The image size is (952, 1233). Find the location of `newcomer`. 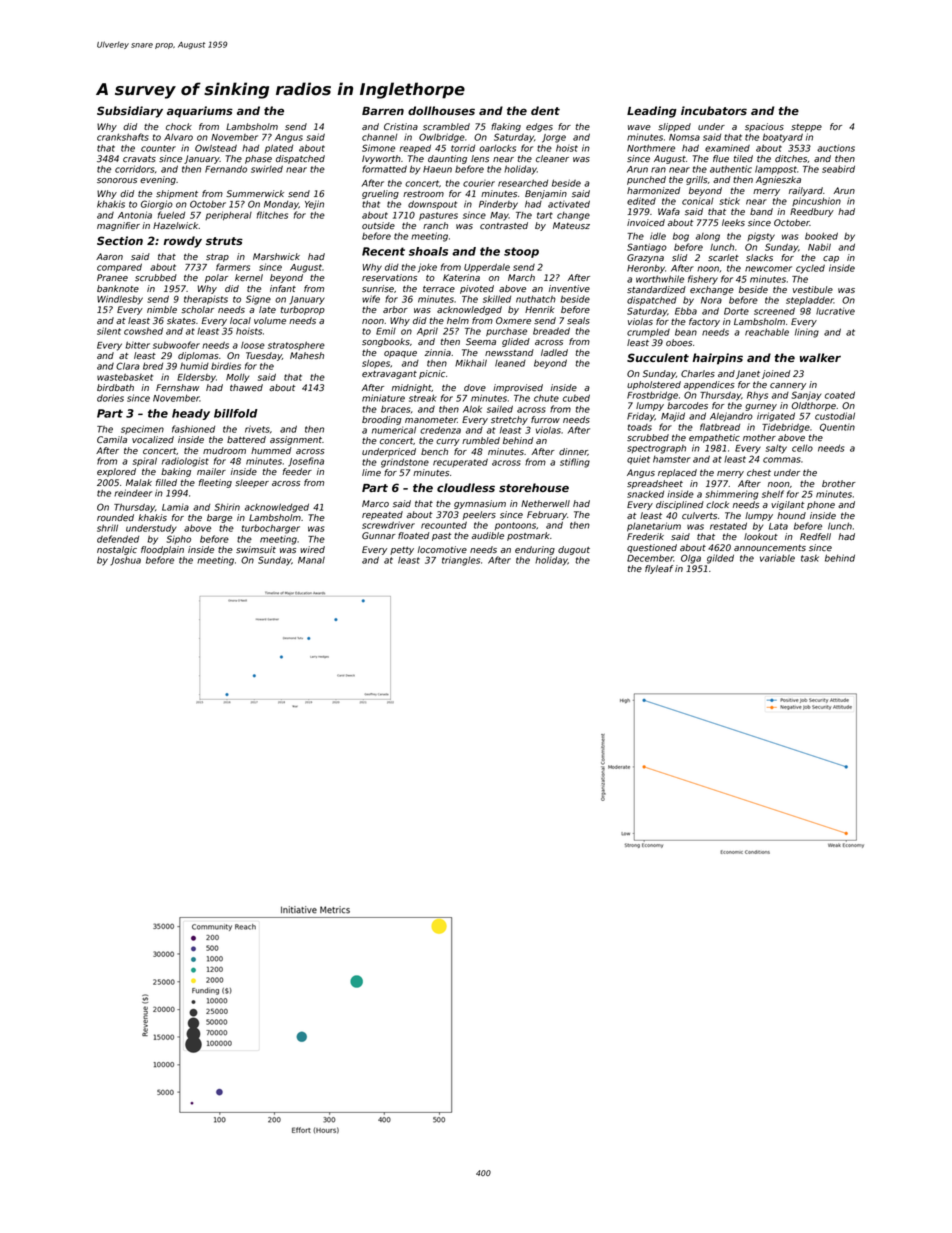

newcomer is located at coordinates (768, 269).
